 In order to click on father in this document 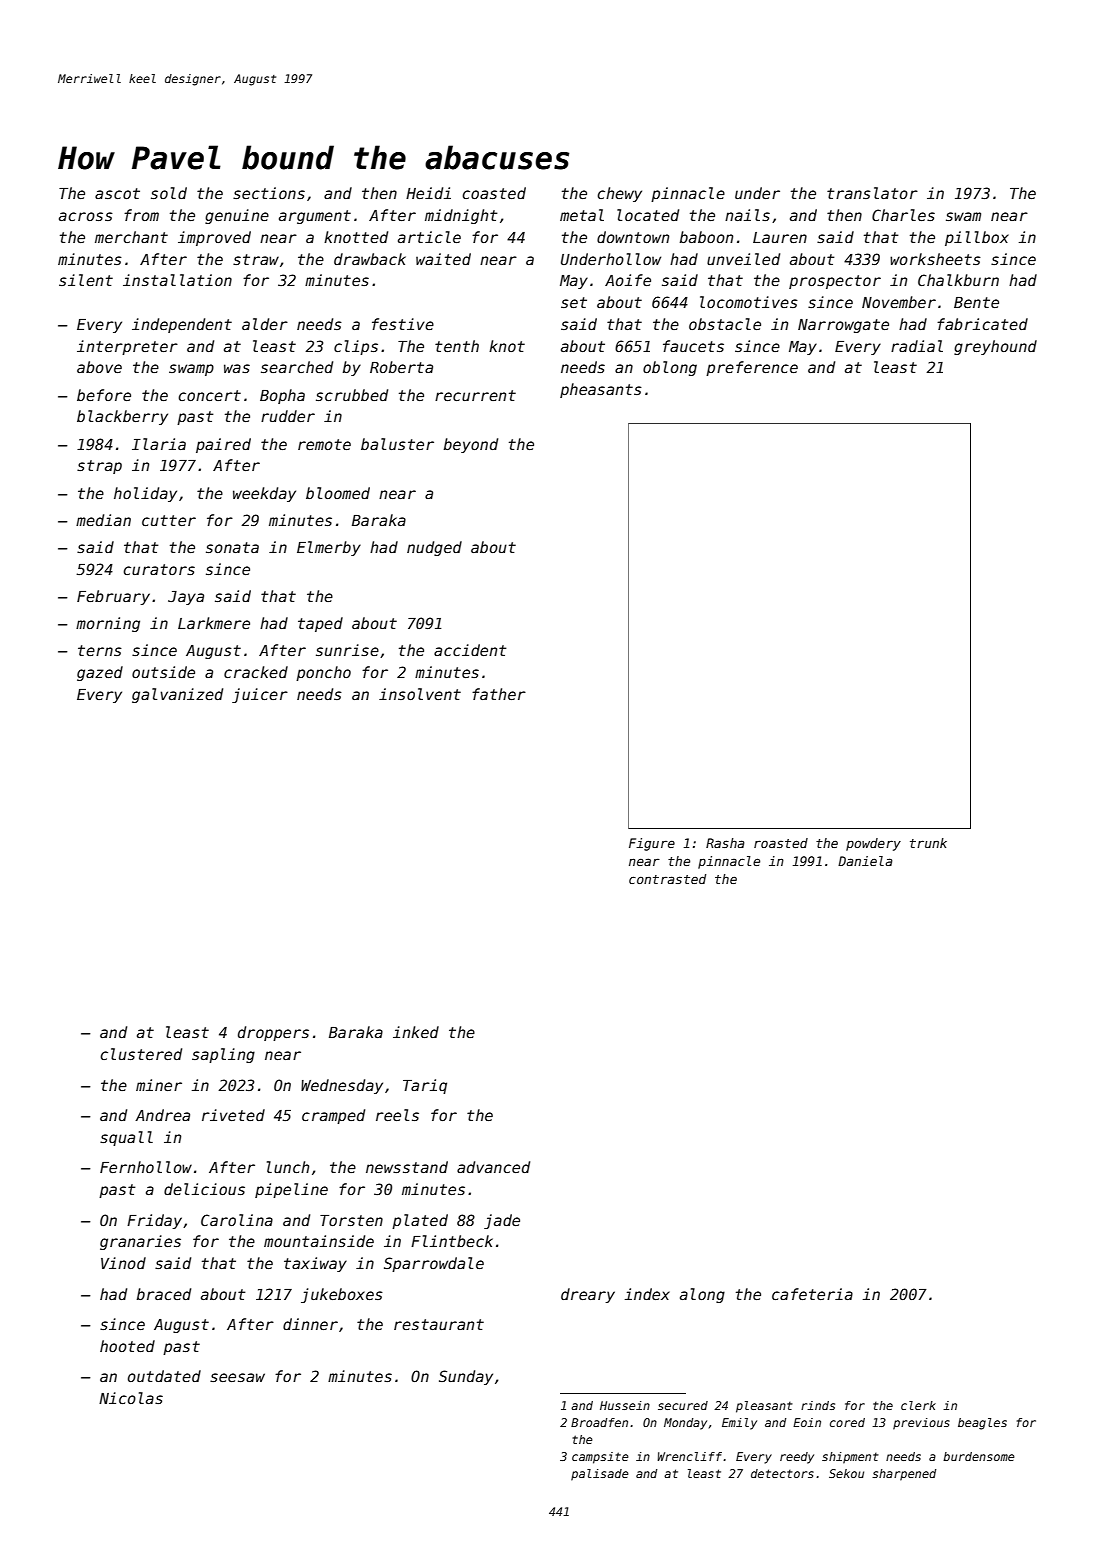, I will do `click(499, 694)`.
